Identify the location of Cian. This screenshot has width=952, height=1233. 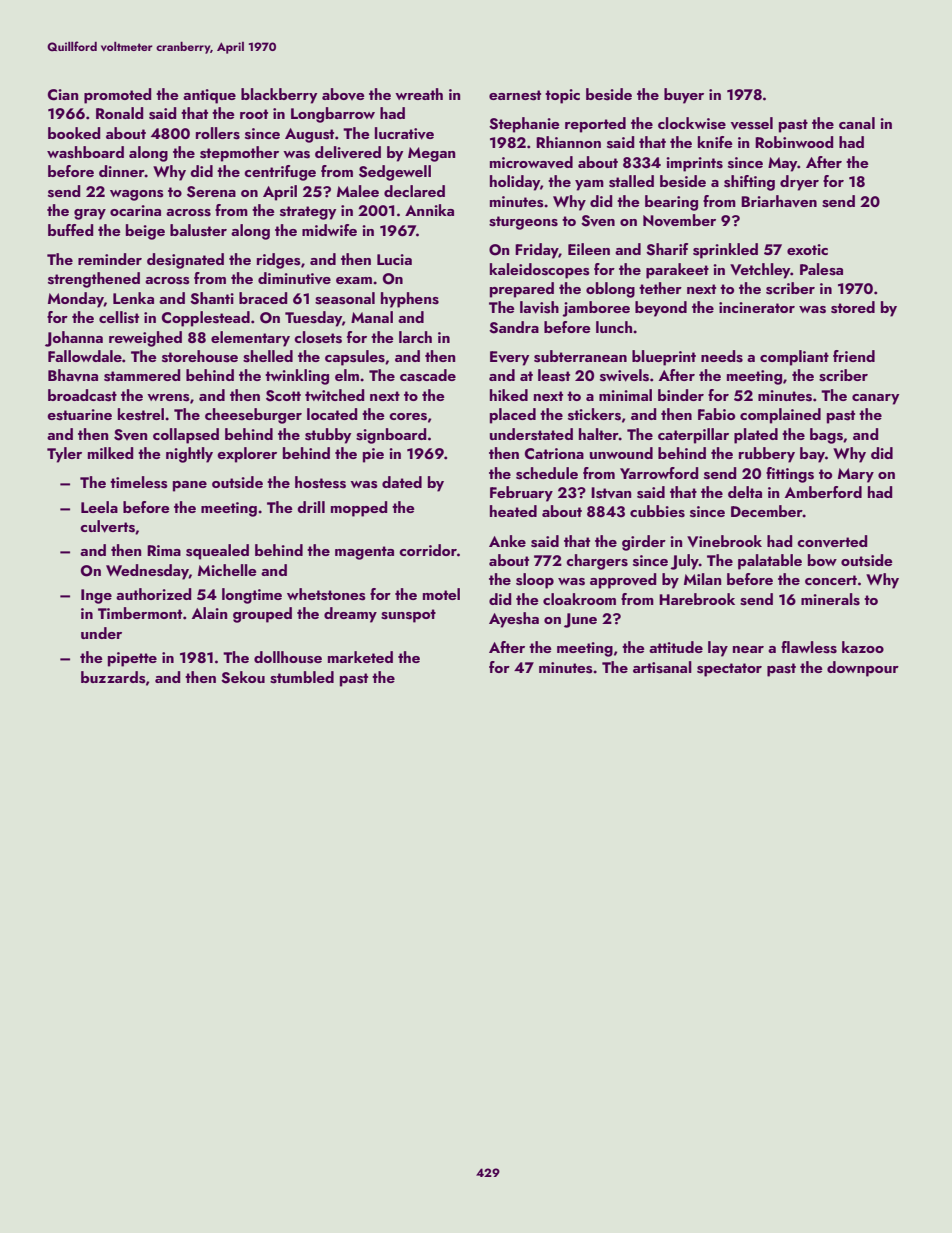
(63, 95).
